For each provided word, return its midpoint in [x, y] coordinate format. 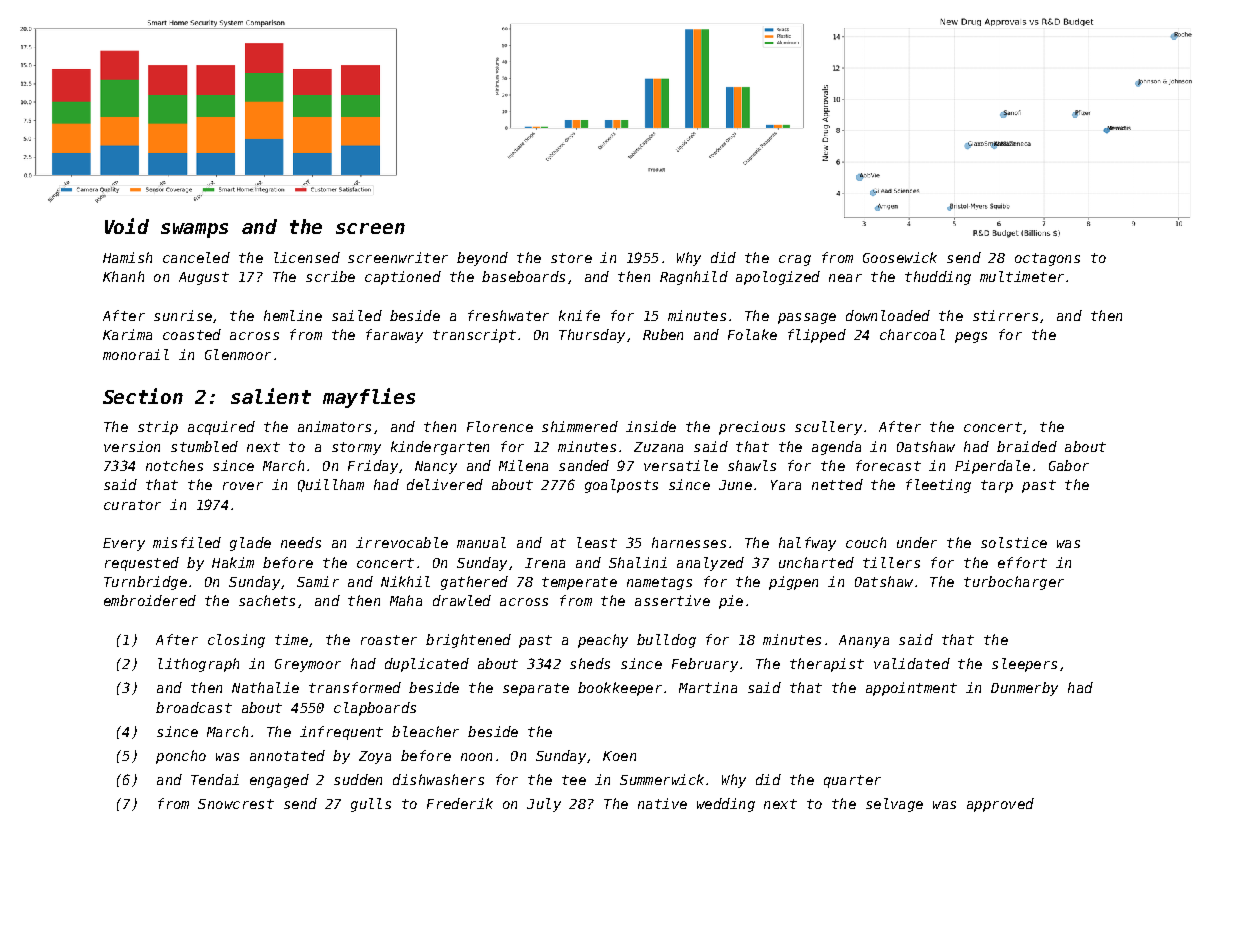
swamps [194, 230]
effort [1022, 562]
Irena [545, 563]
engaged [279, 781]
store [571, 258]
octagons [1047, 259]
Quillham [331, 485]
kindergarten [440, 448]
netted [837, 484]
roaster [389, 640]
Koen [619, 756]
